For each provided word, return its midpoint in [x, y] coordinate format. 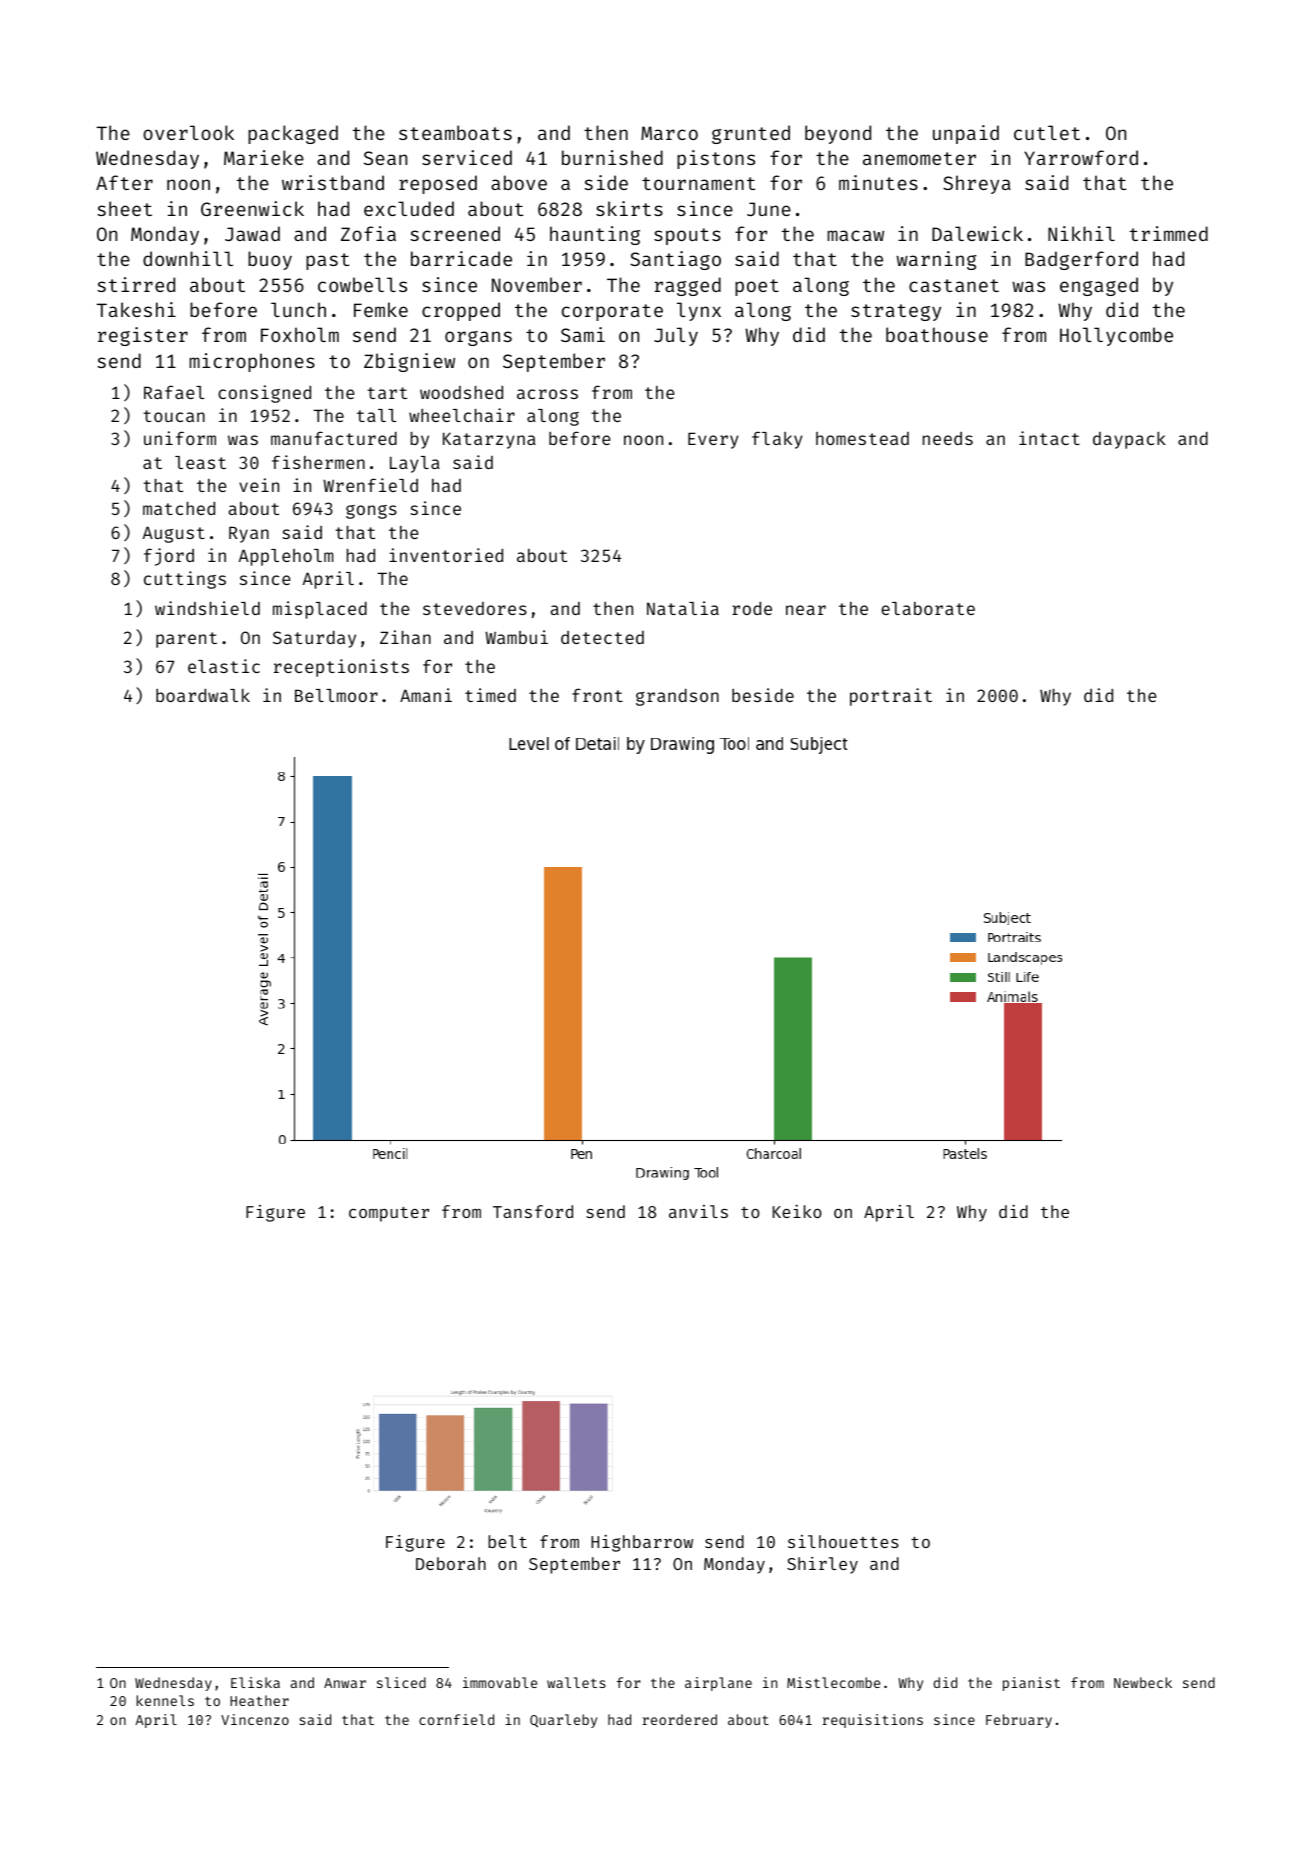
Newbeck [1143, 1682]
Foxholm [300, 334]
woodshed [461, 392]
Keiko [797, 1211]
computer [389, 1214]
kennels [165, 1700]
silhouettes [843, 1541]
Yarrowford [1081, 157]
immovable [500, 1682]
